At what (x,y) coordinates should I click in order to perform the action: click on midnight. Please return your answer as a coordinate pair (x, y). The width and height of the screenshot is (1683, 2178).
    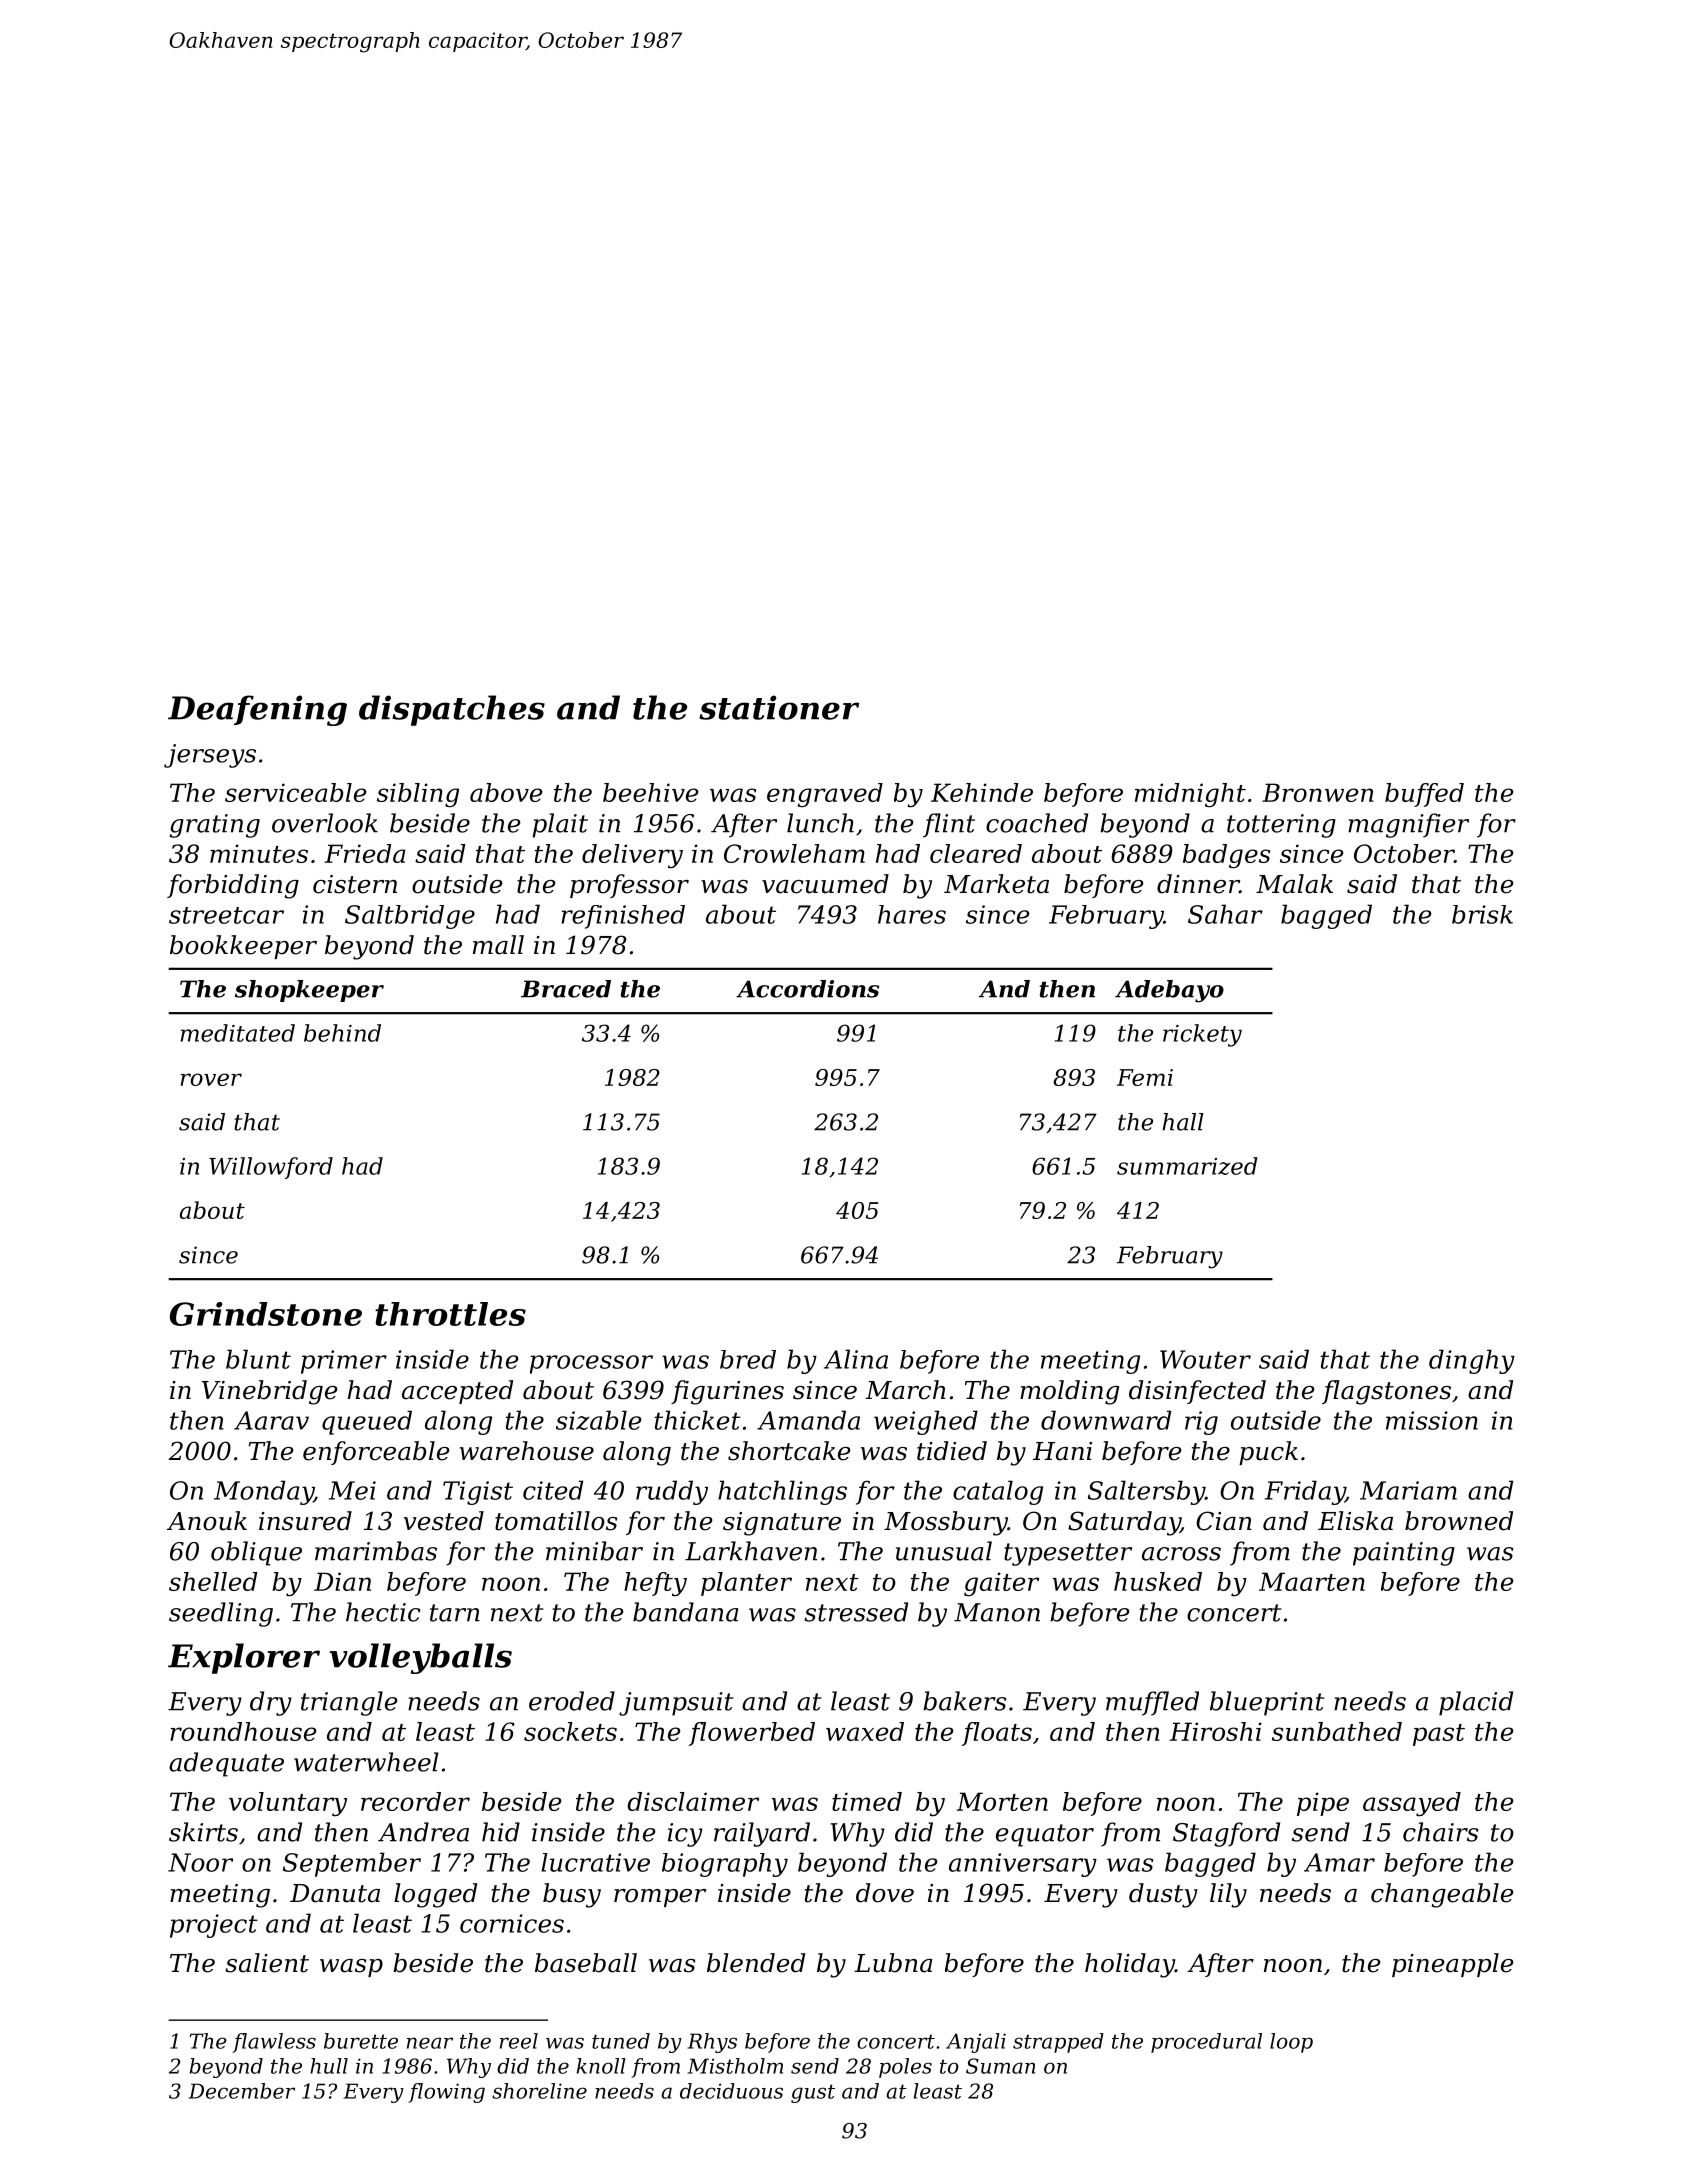
    Looking at the image, I should click on (1190, 795).
